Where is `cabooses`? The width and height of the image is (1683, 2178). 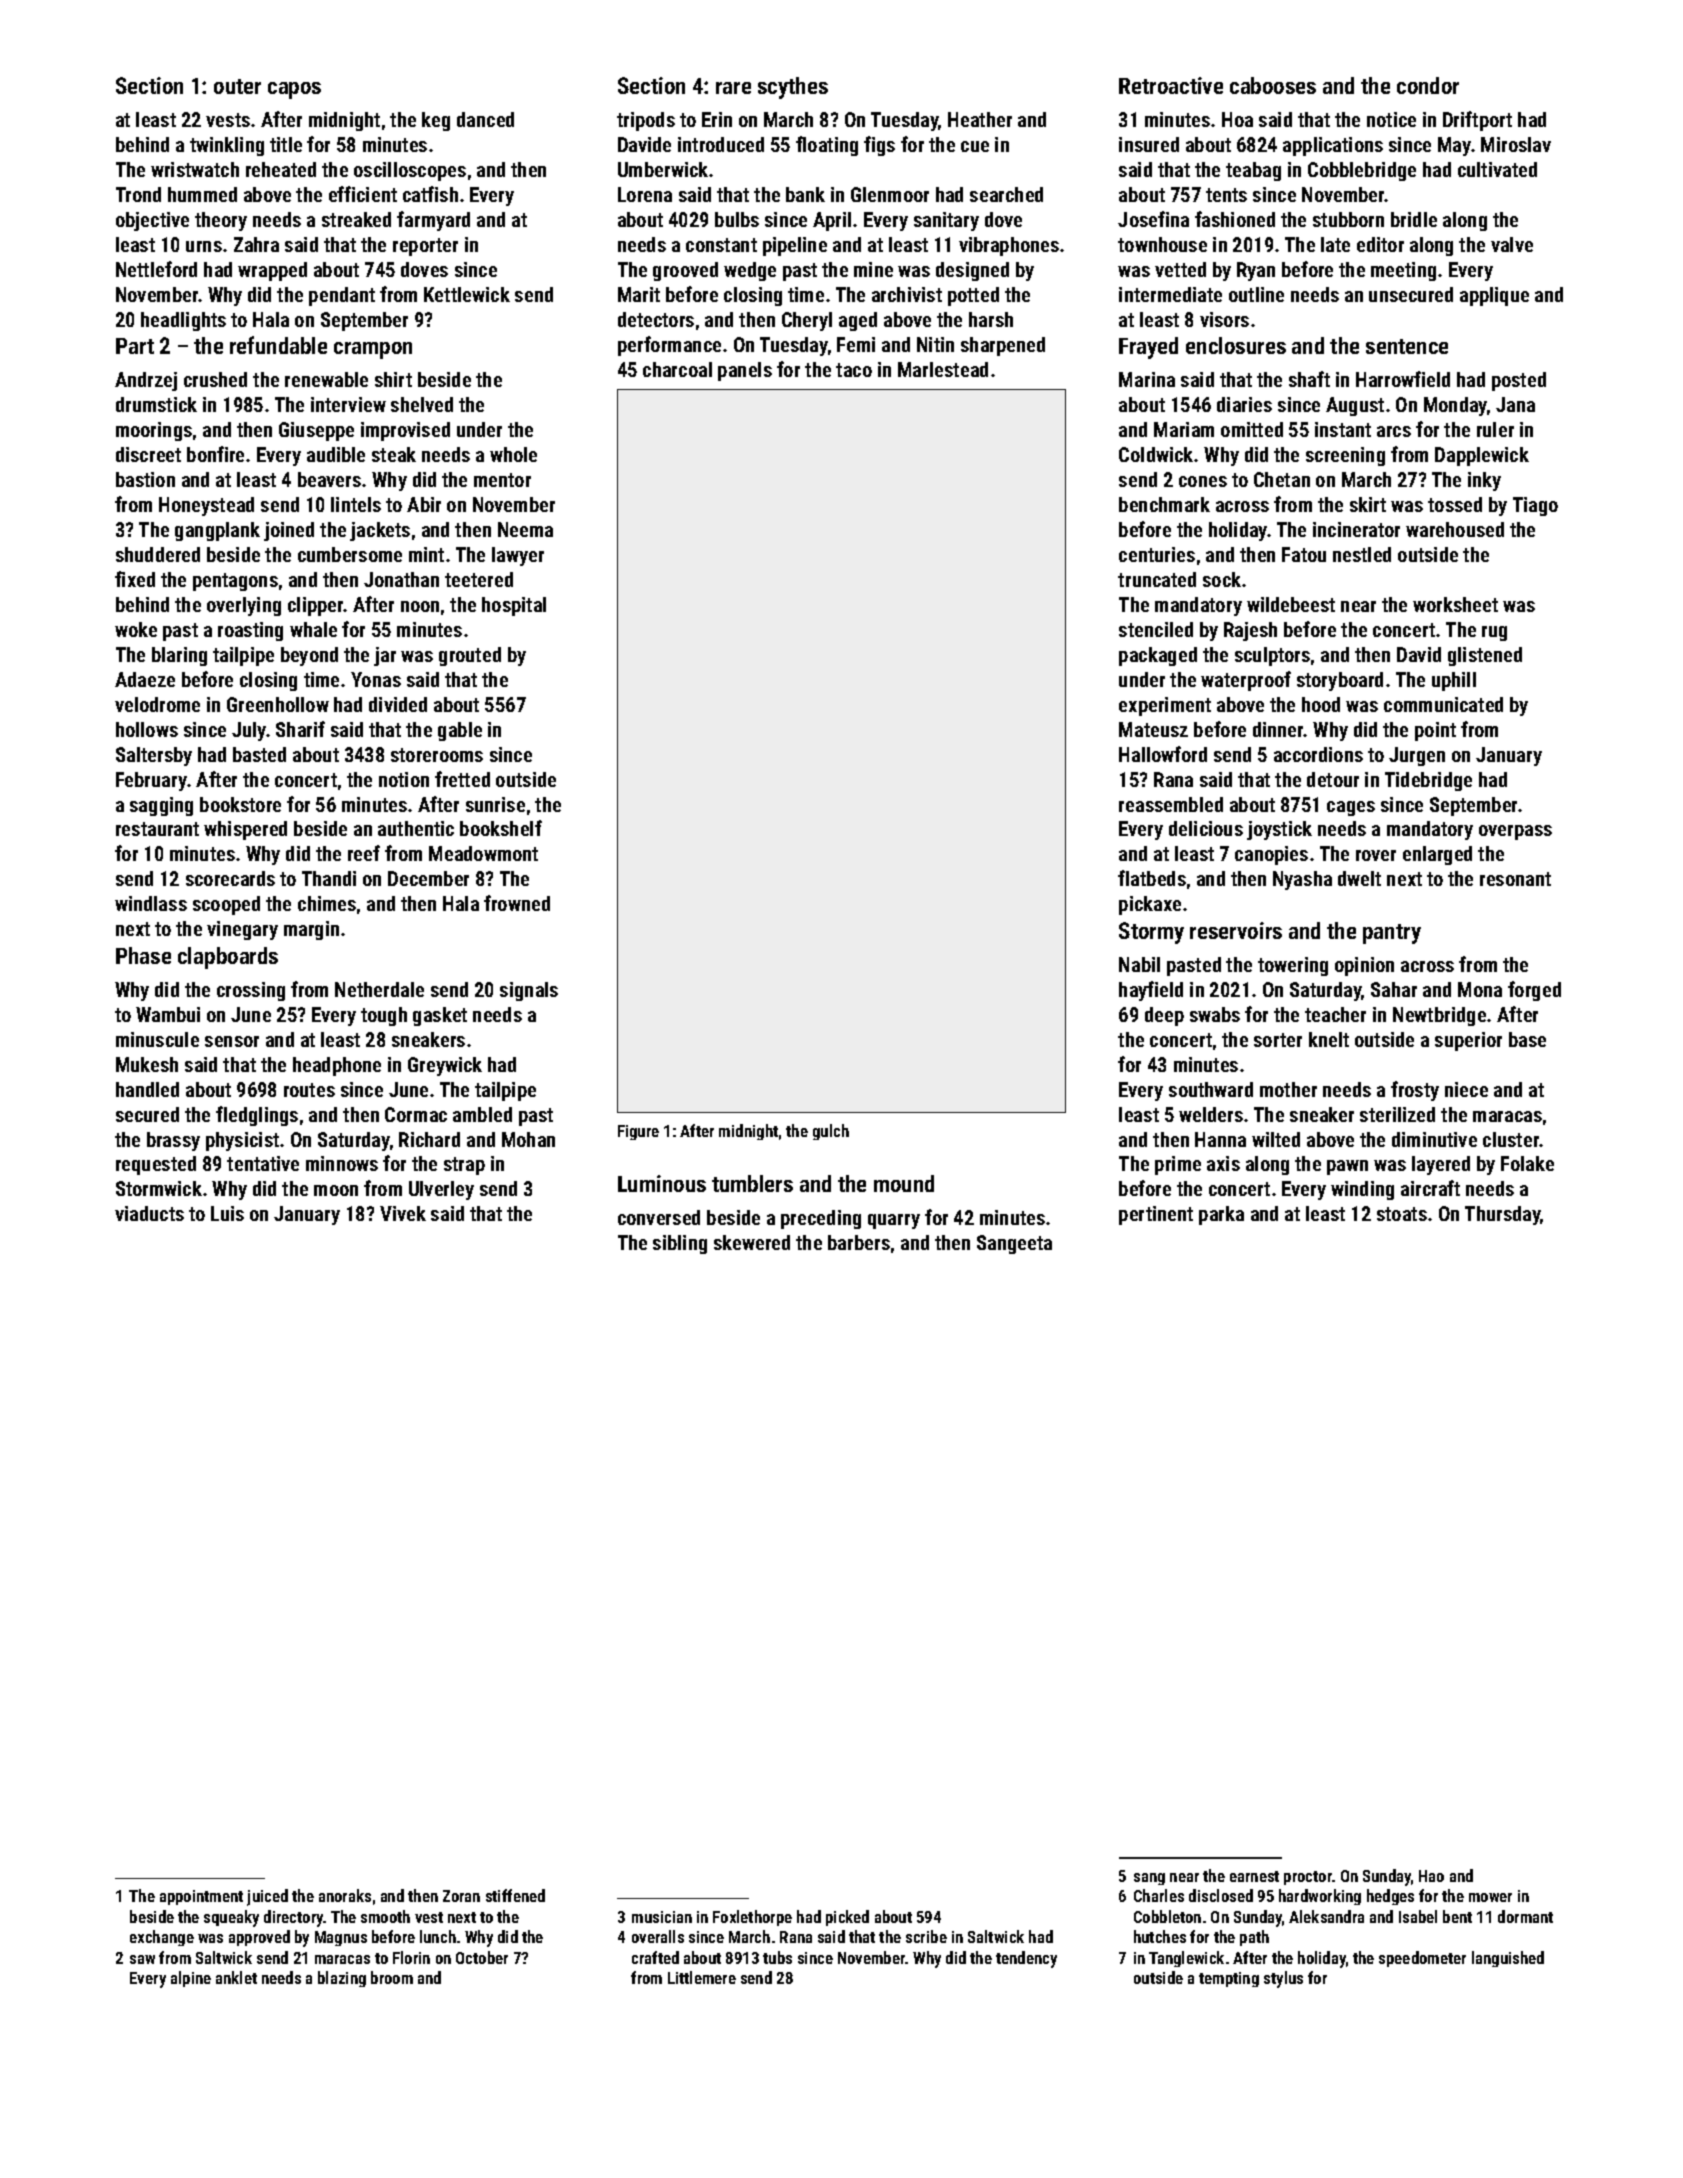
cabooses is located at coordinates (1273, 85).
